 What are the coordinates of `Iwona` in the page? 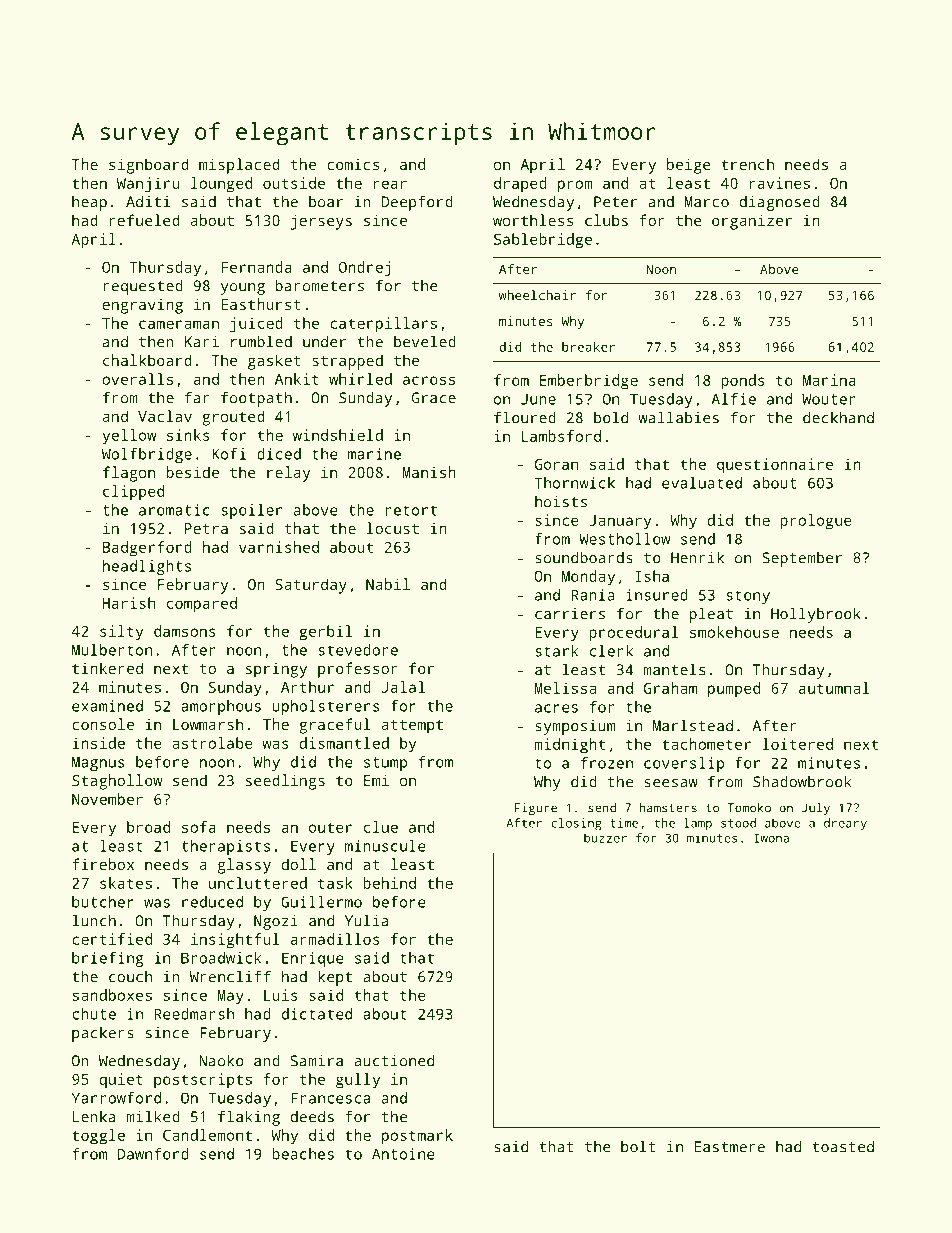 It's located at (772, 838).
